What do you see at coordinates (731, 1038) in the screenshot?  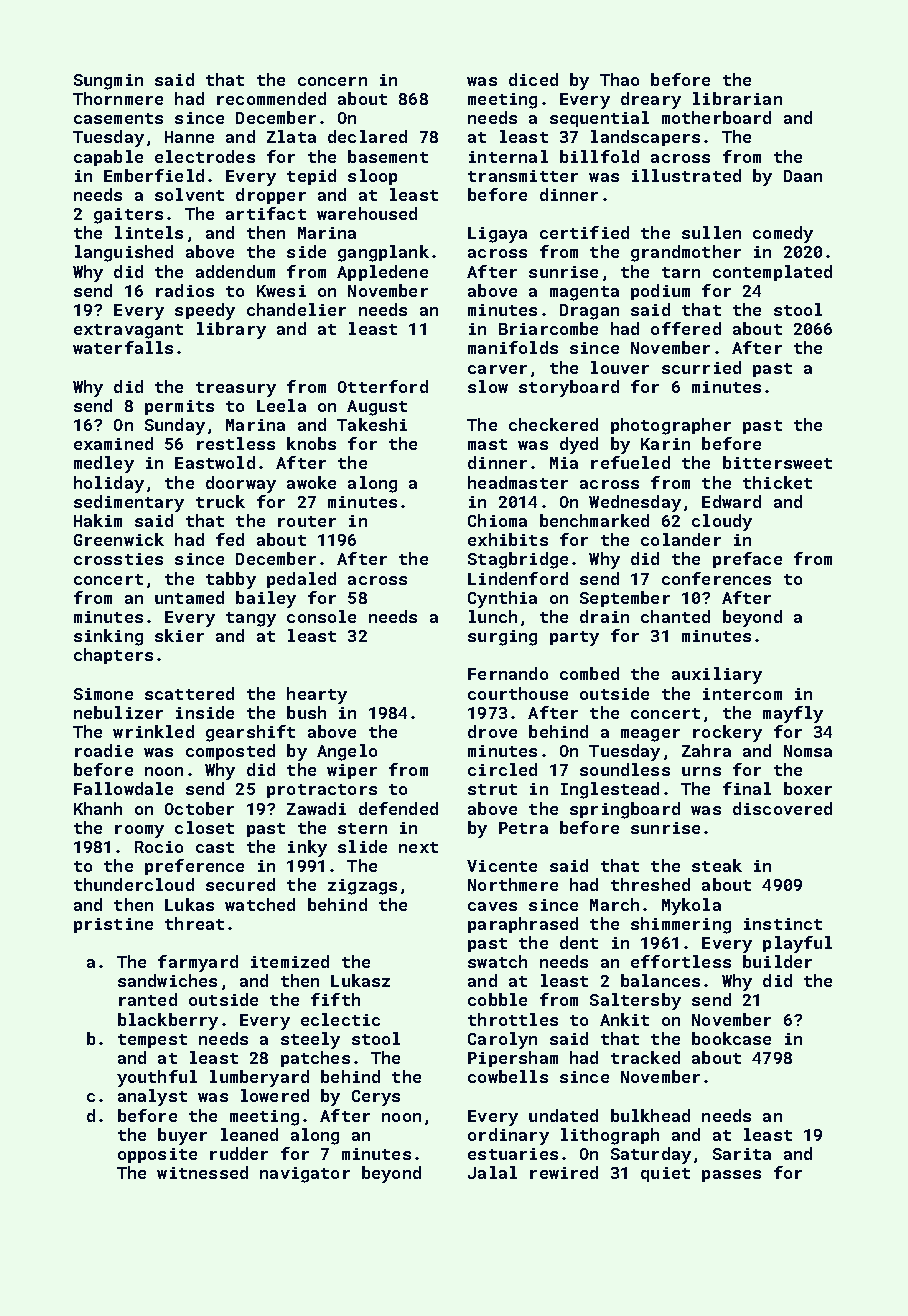 I see `bookcase` at bounding box center [731, 1038].
